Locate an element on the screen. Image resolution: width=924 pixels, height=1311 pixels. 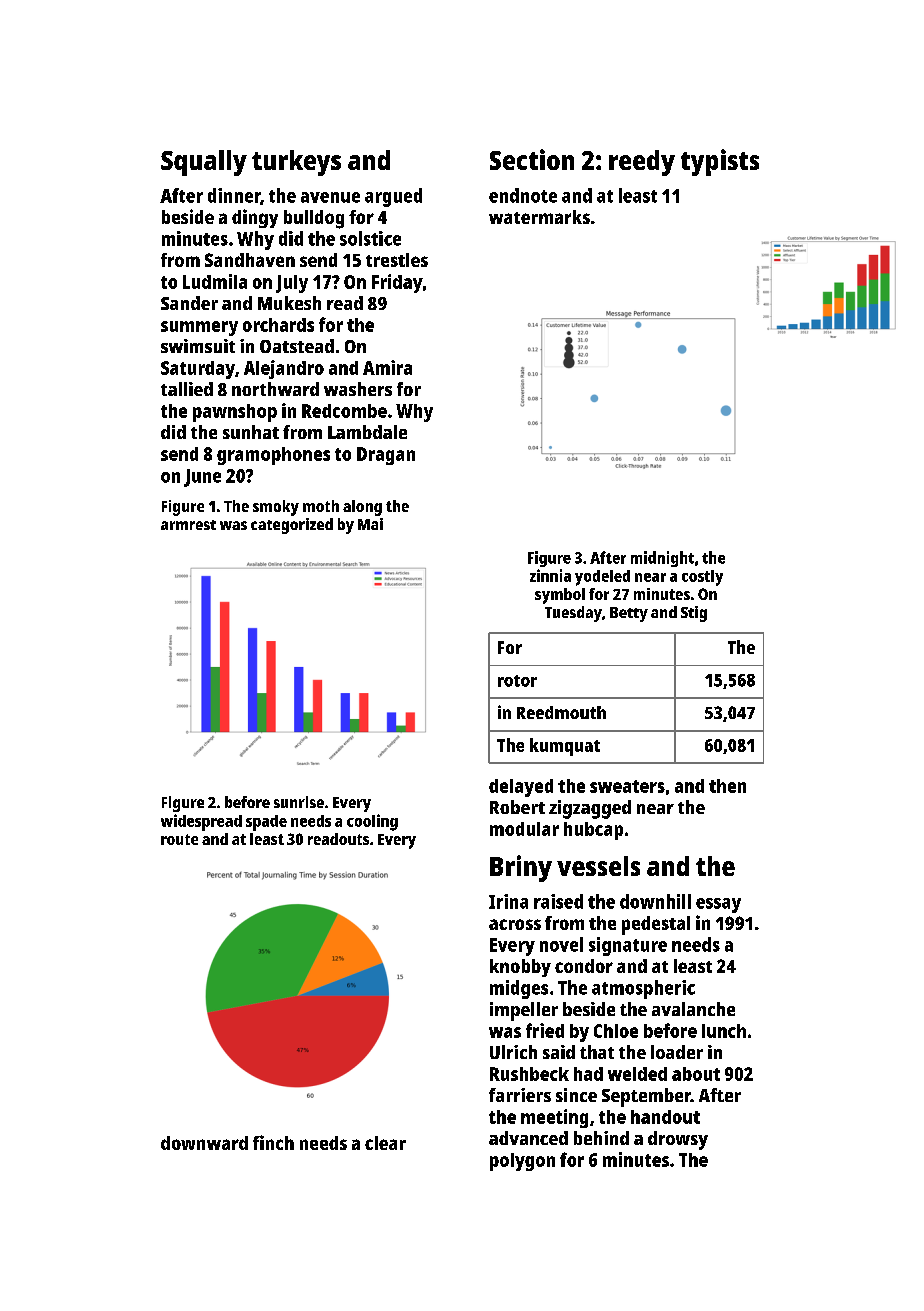
gramophones is located at coordinates (273, 456).
